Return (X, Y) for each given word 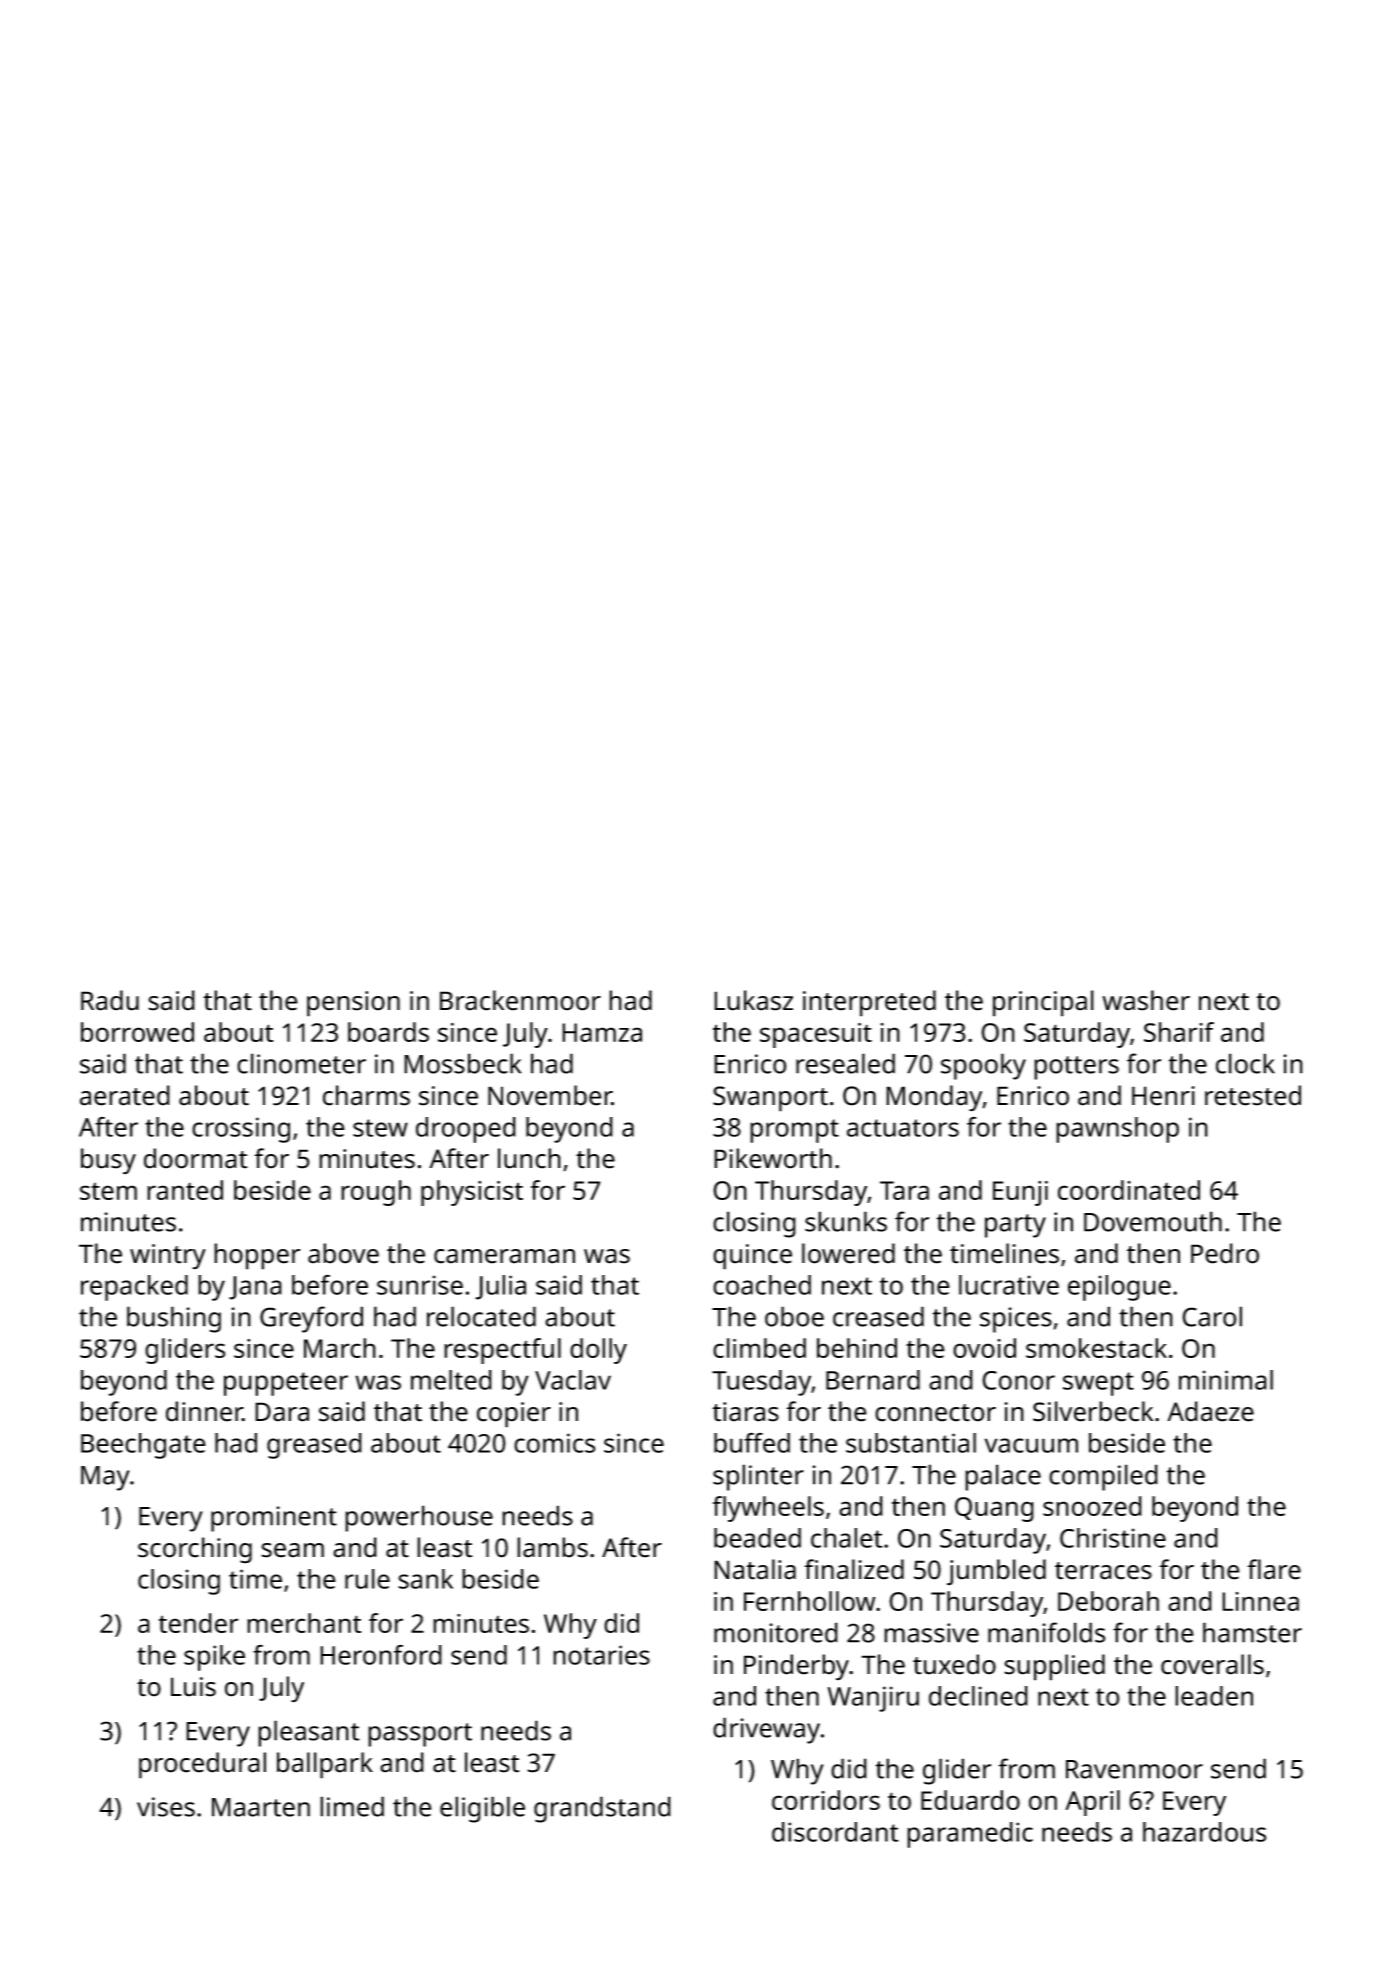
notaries (601, 1655)
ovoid (984, 1348)
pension (353, 1004)
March (340, 1348)
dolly (598, 1351)
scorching (195, 1550)
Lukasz (753, 1000)
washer (1146, 1000)
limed (352, 1806)
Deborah (1108, 1601)
